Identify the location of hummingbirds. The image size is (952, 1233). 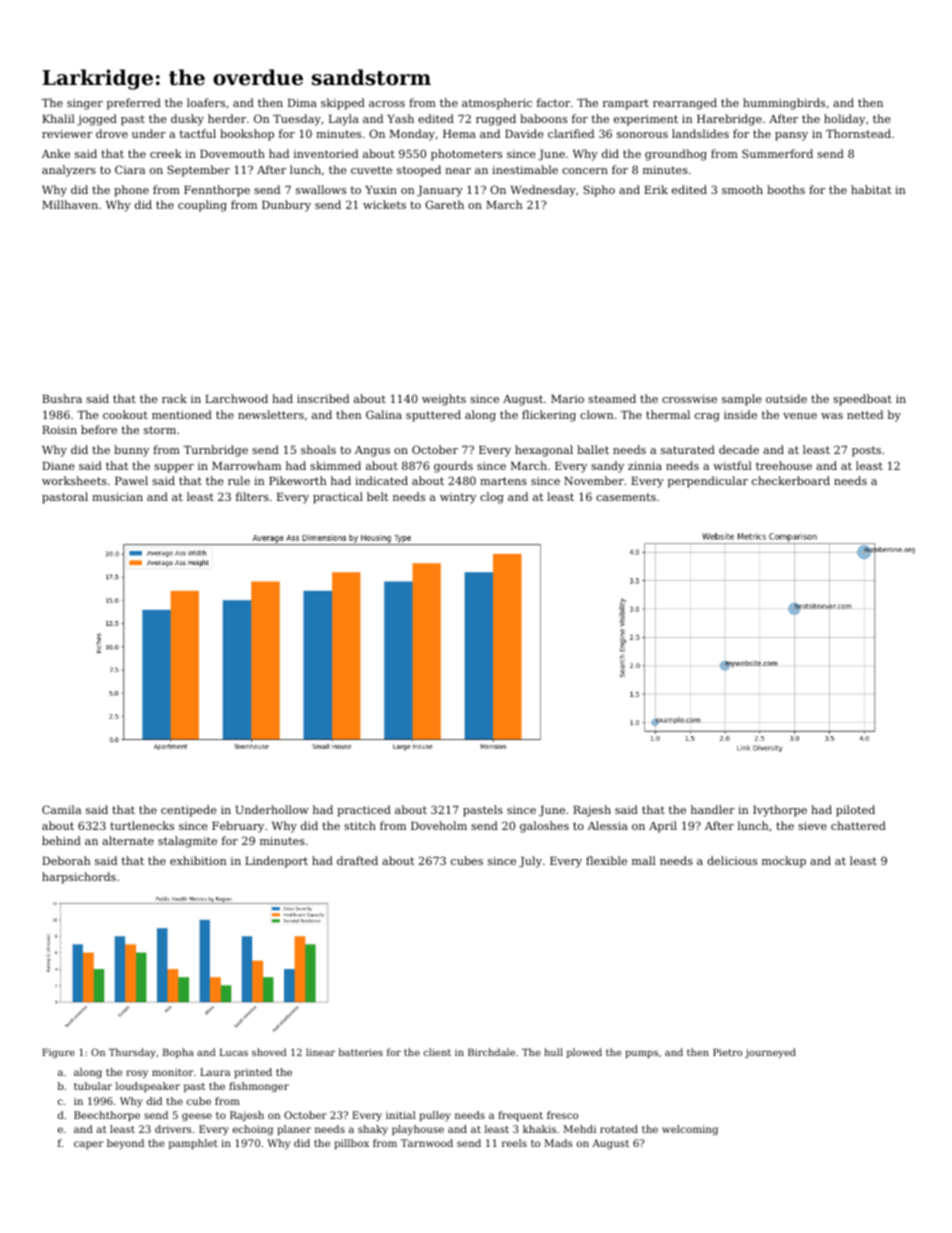
(784, 104).
